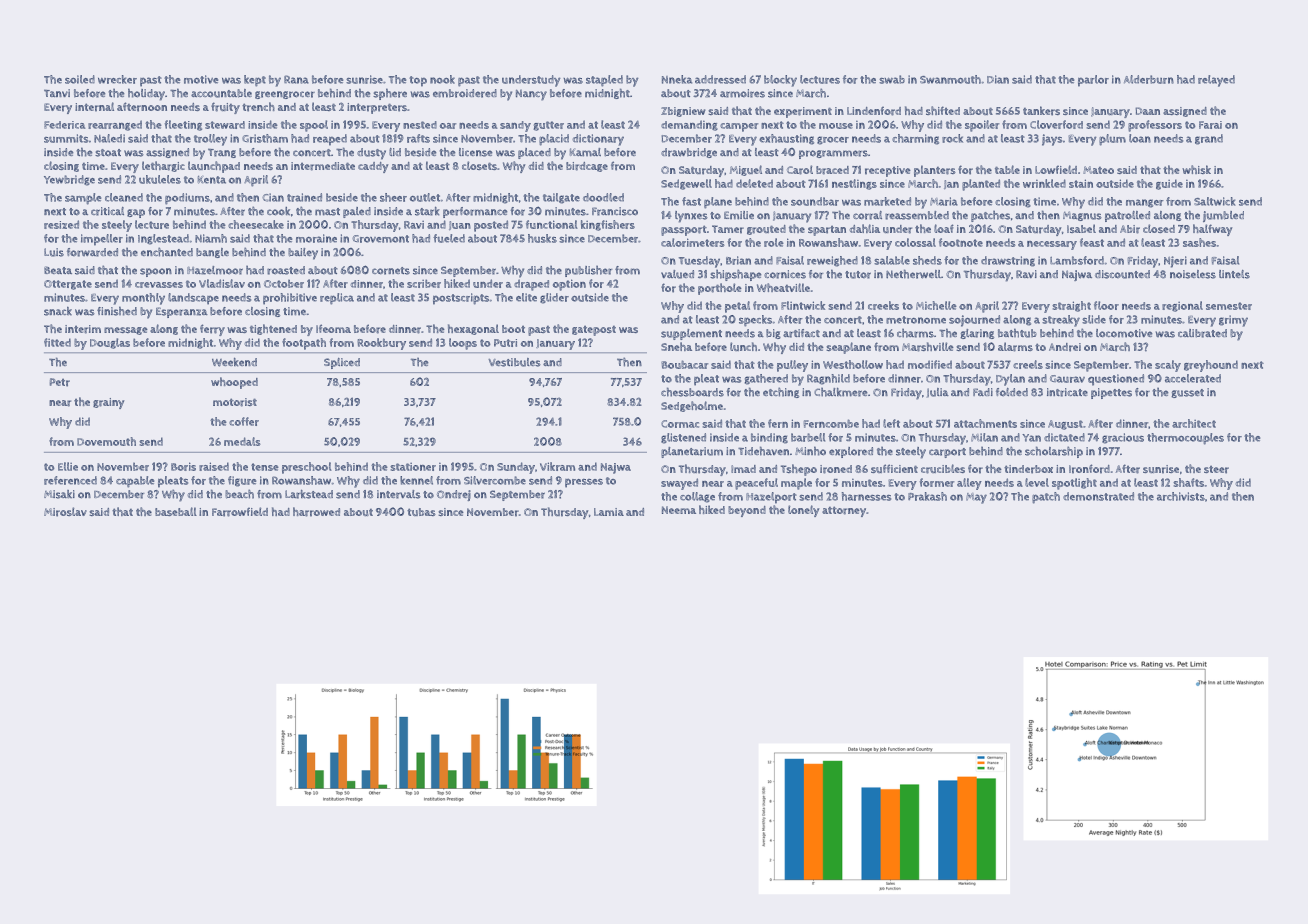  Describe the element at coordinates (739, 127) in the document. I see `camper` at that location.
